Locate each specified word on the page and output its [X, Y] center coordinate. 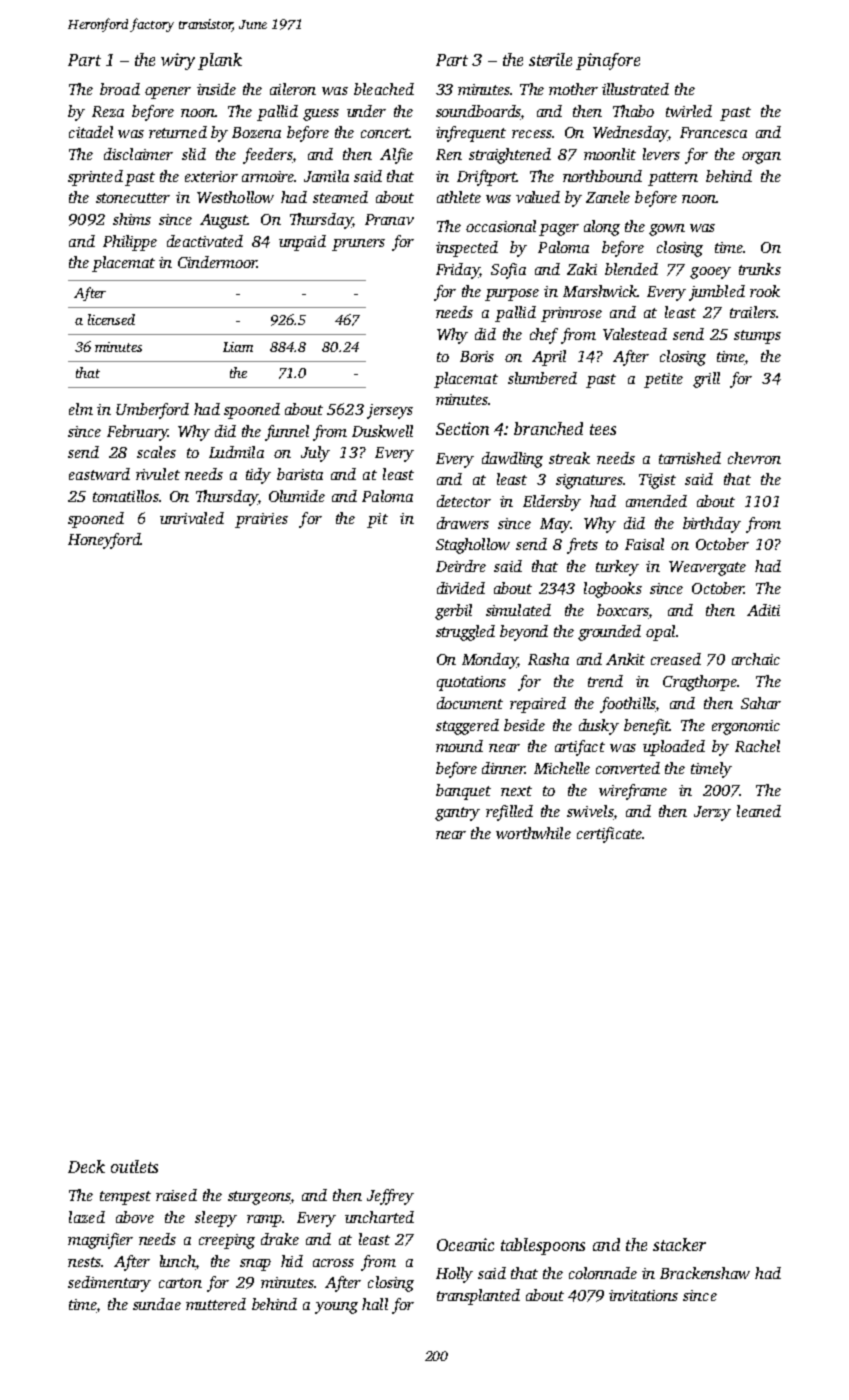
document [470, 703]
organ [761, 158]
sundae [157, 1304]
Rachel [757, 746]
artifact [580, 748]
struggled [465, 633]
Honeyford [104, 541]
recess [532, 134]
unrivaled [192, 518]
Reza [108, 111]
